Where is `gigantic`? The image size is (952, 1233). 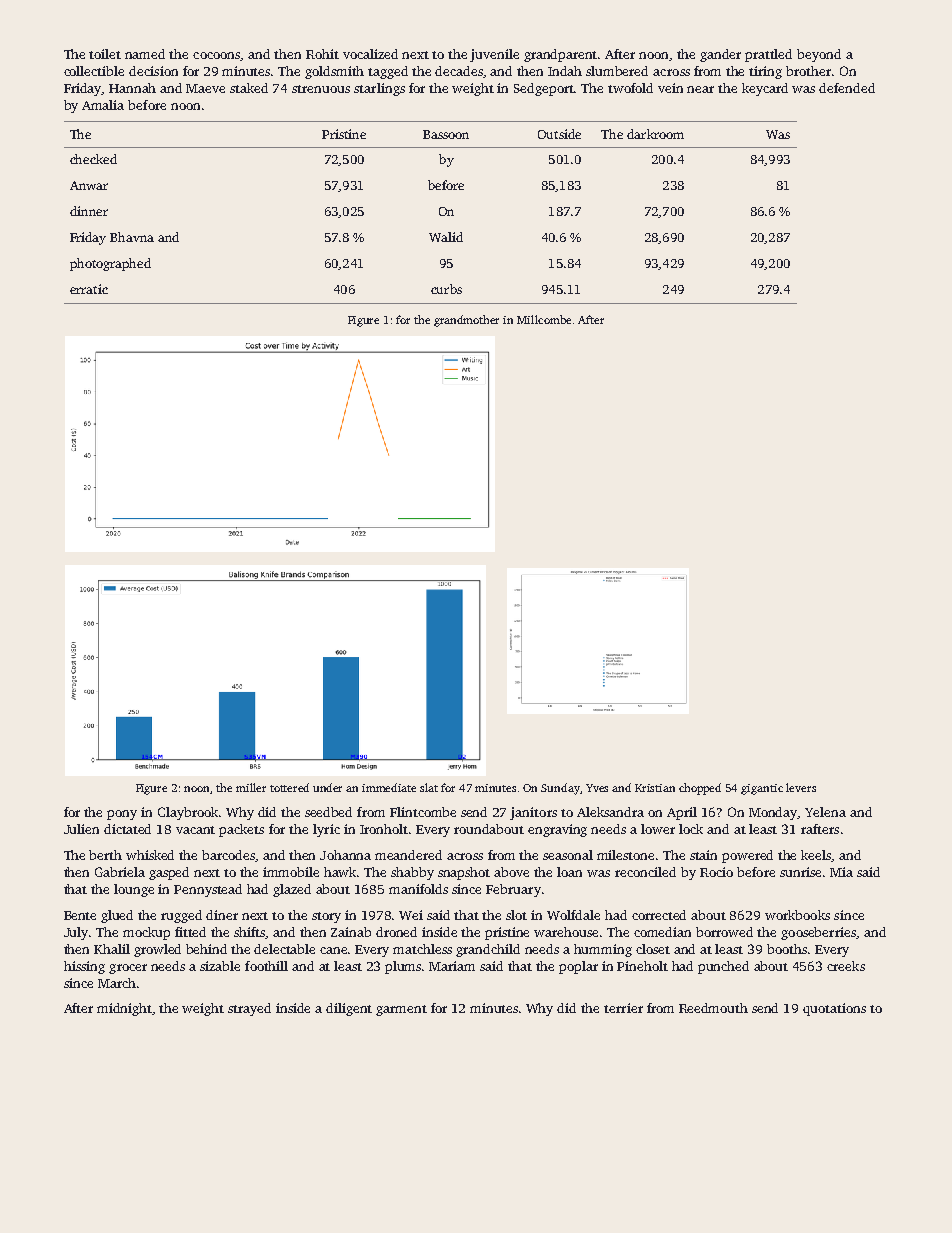 gigantic is located at coordinates (762, 789).
